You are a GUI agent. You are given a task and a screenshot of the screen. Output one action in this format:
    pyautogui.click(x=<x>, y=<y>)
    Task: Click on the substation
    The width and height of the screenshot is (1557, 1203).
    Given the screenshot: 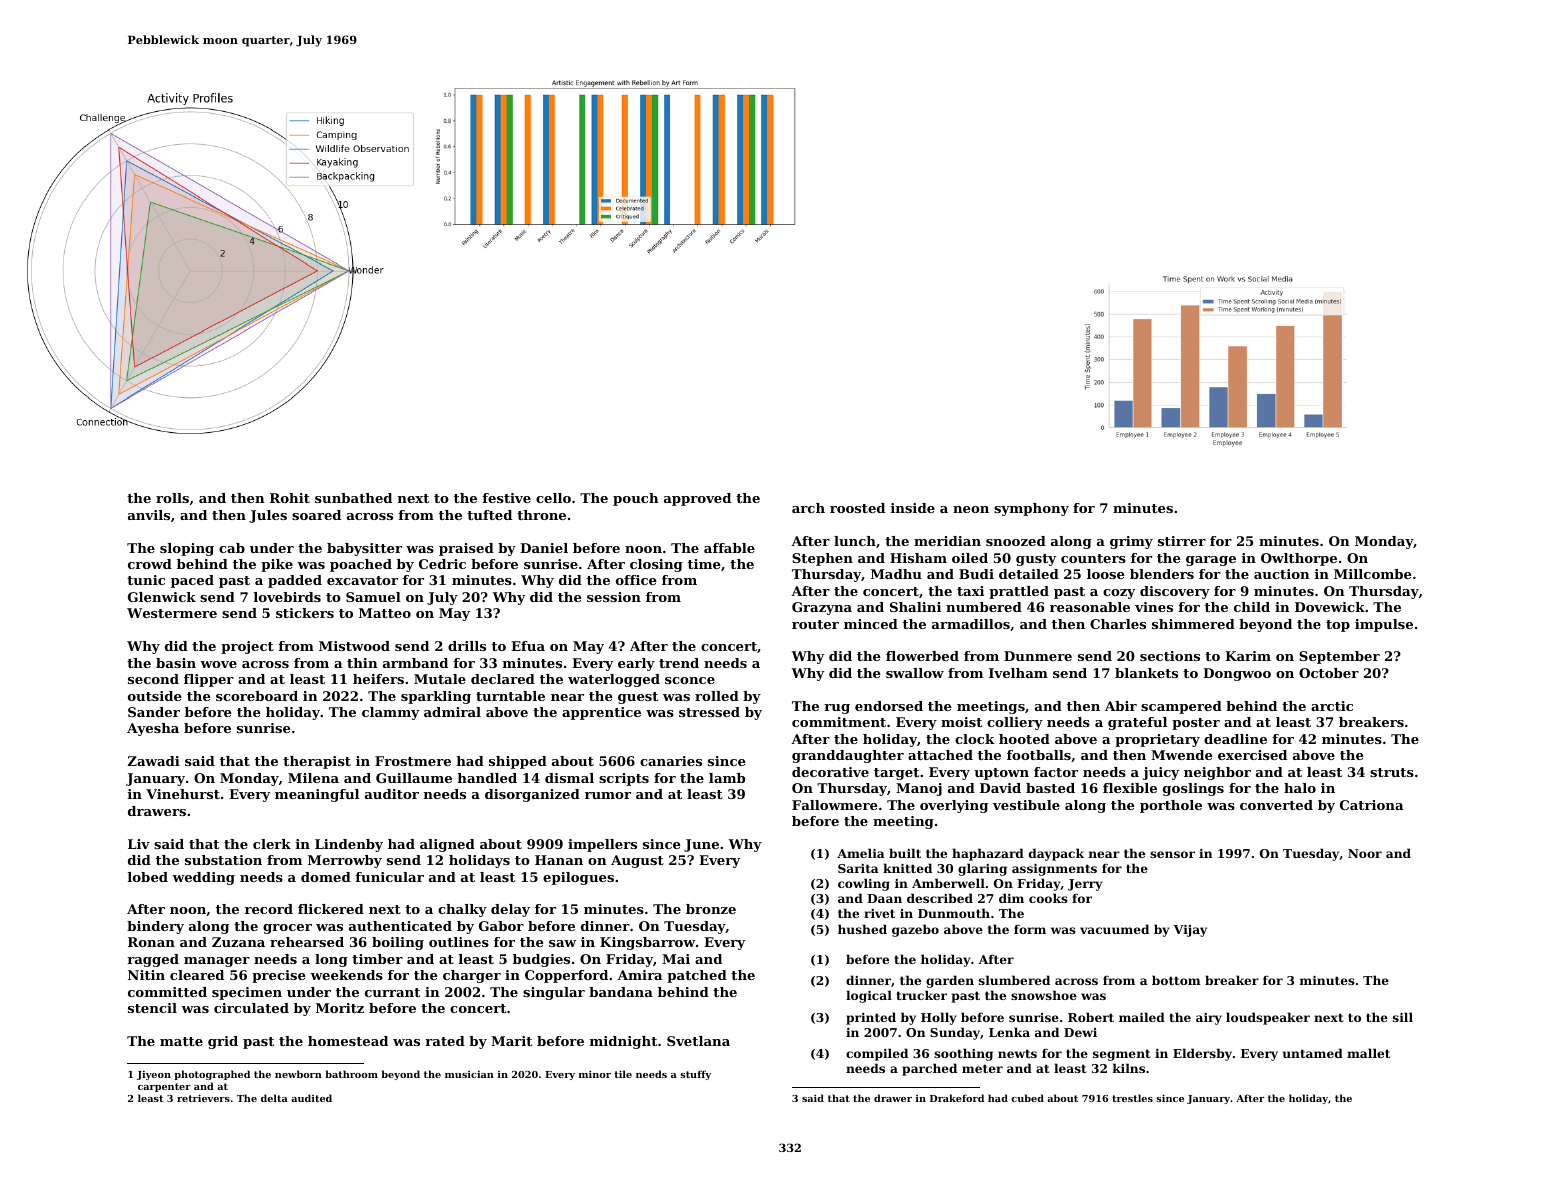 What is the action you would take?
    pyautogui.click(x=223, y=860)
